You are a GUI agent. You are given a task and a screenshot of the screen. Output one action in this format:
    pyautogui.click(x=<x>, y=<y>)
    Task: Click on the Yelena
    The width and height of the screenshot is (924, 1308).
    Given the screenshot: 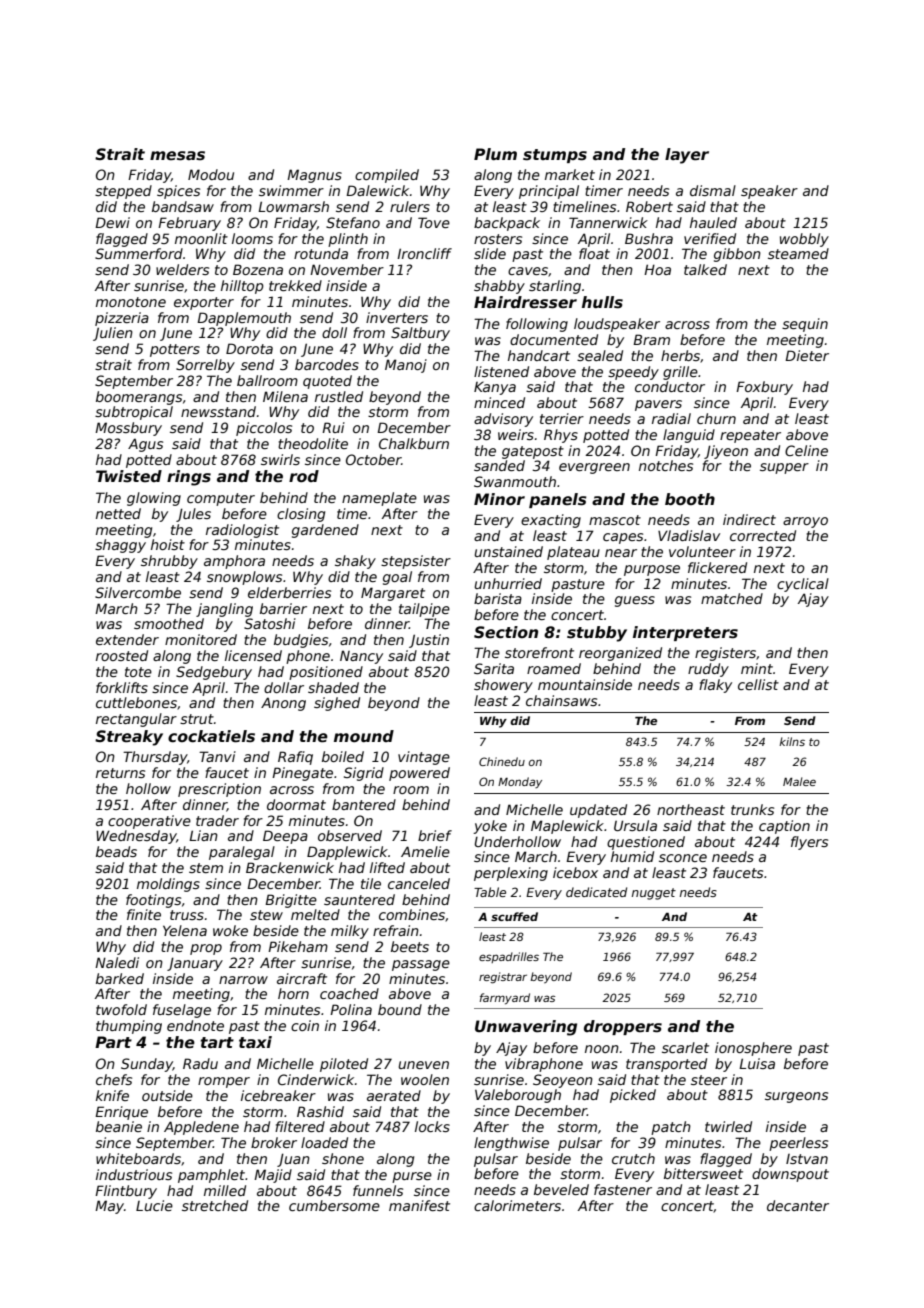 What is the action you would take?
    pyautogui.click(x=185, y=930)
